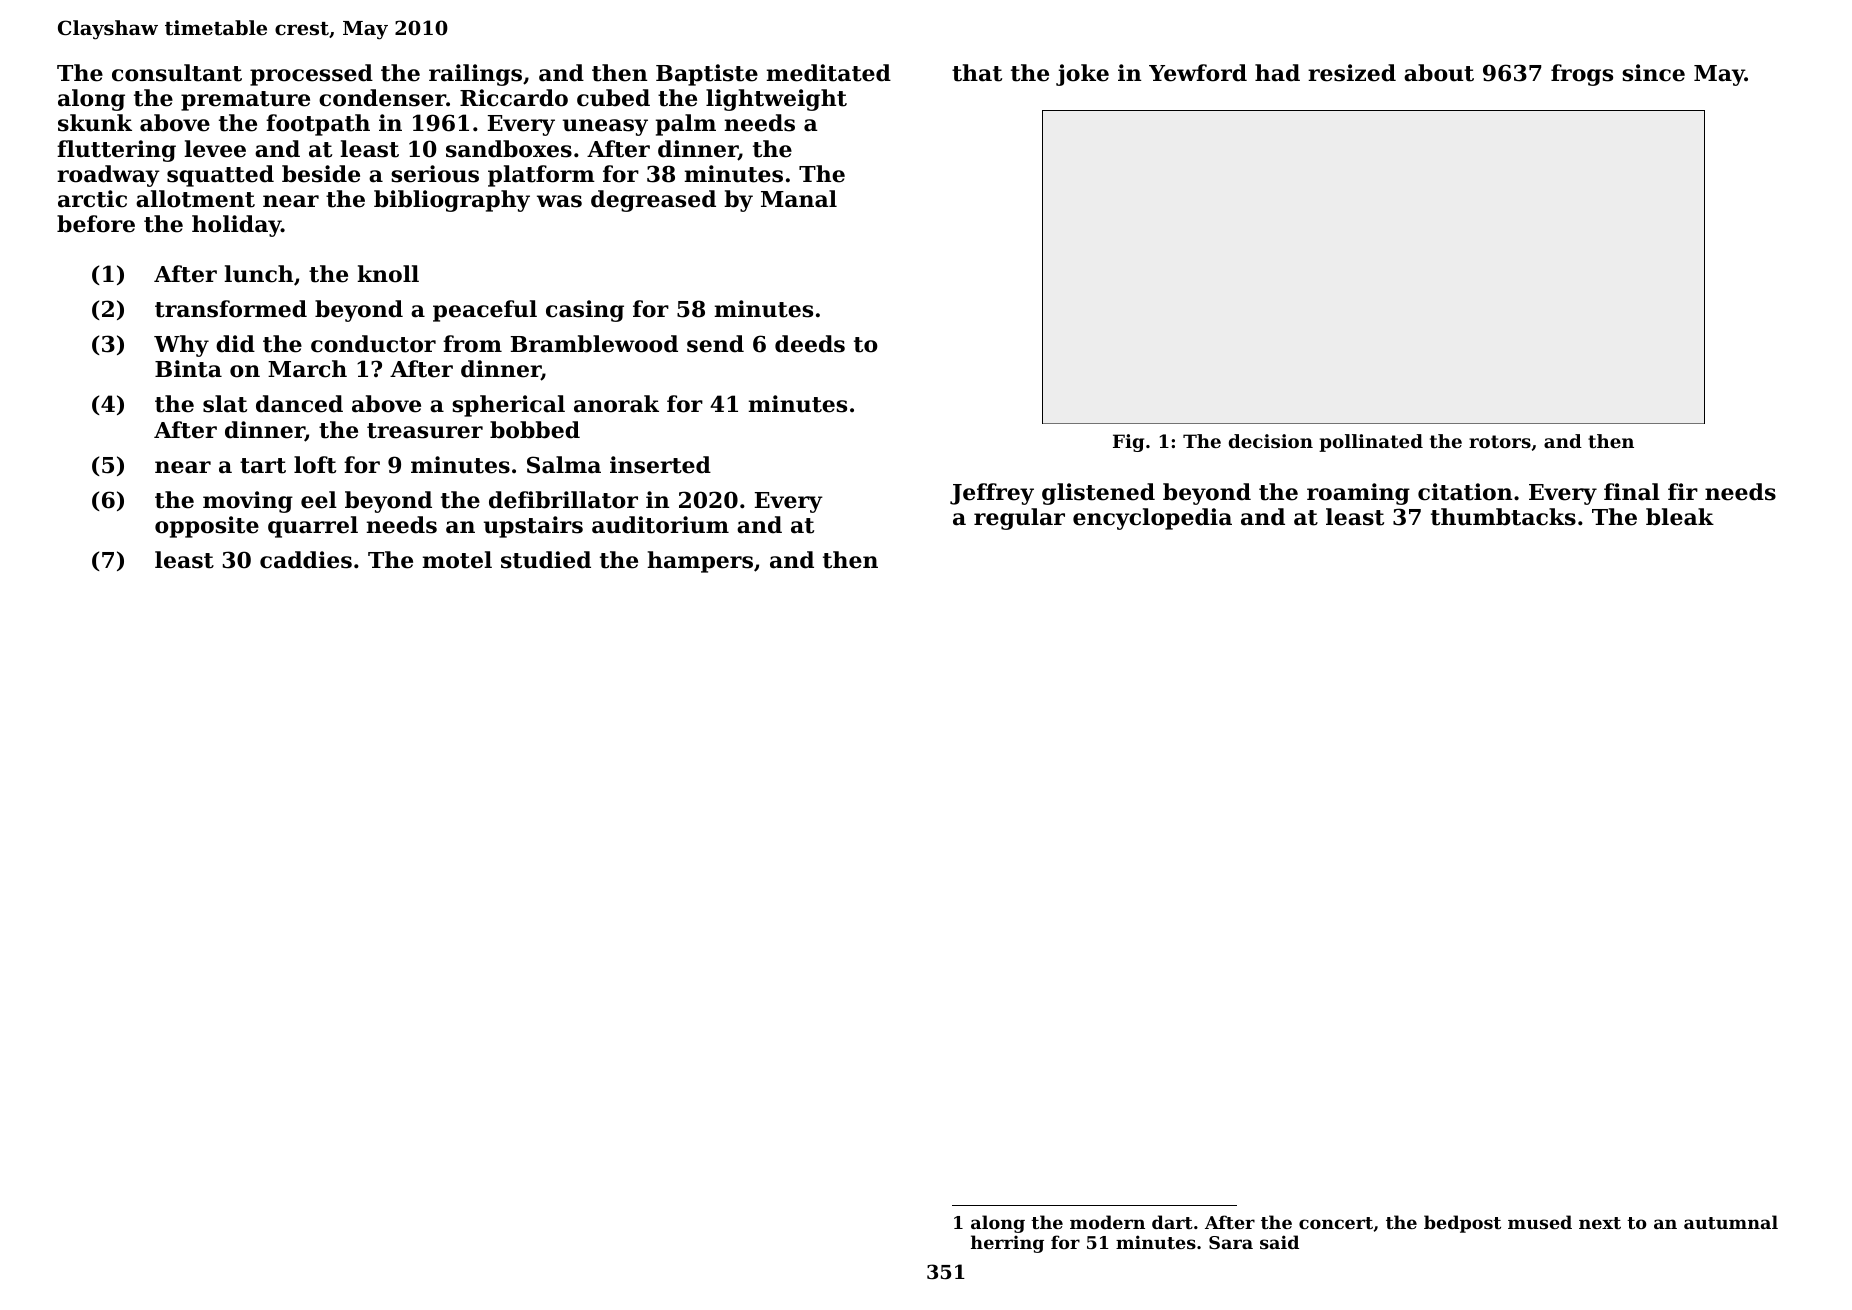 This screenshot has width=1852, height=1310. What do you see at coordinates (700, 562) in the screenshot?
I see `hampers` at bounding box center [700, 562].
